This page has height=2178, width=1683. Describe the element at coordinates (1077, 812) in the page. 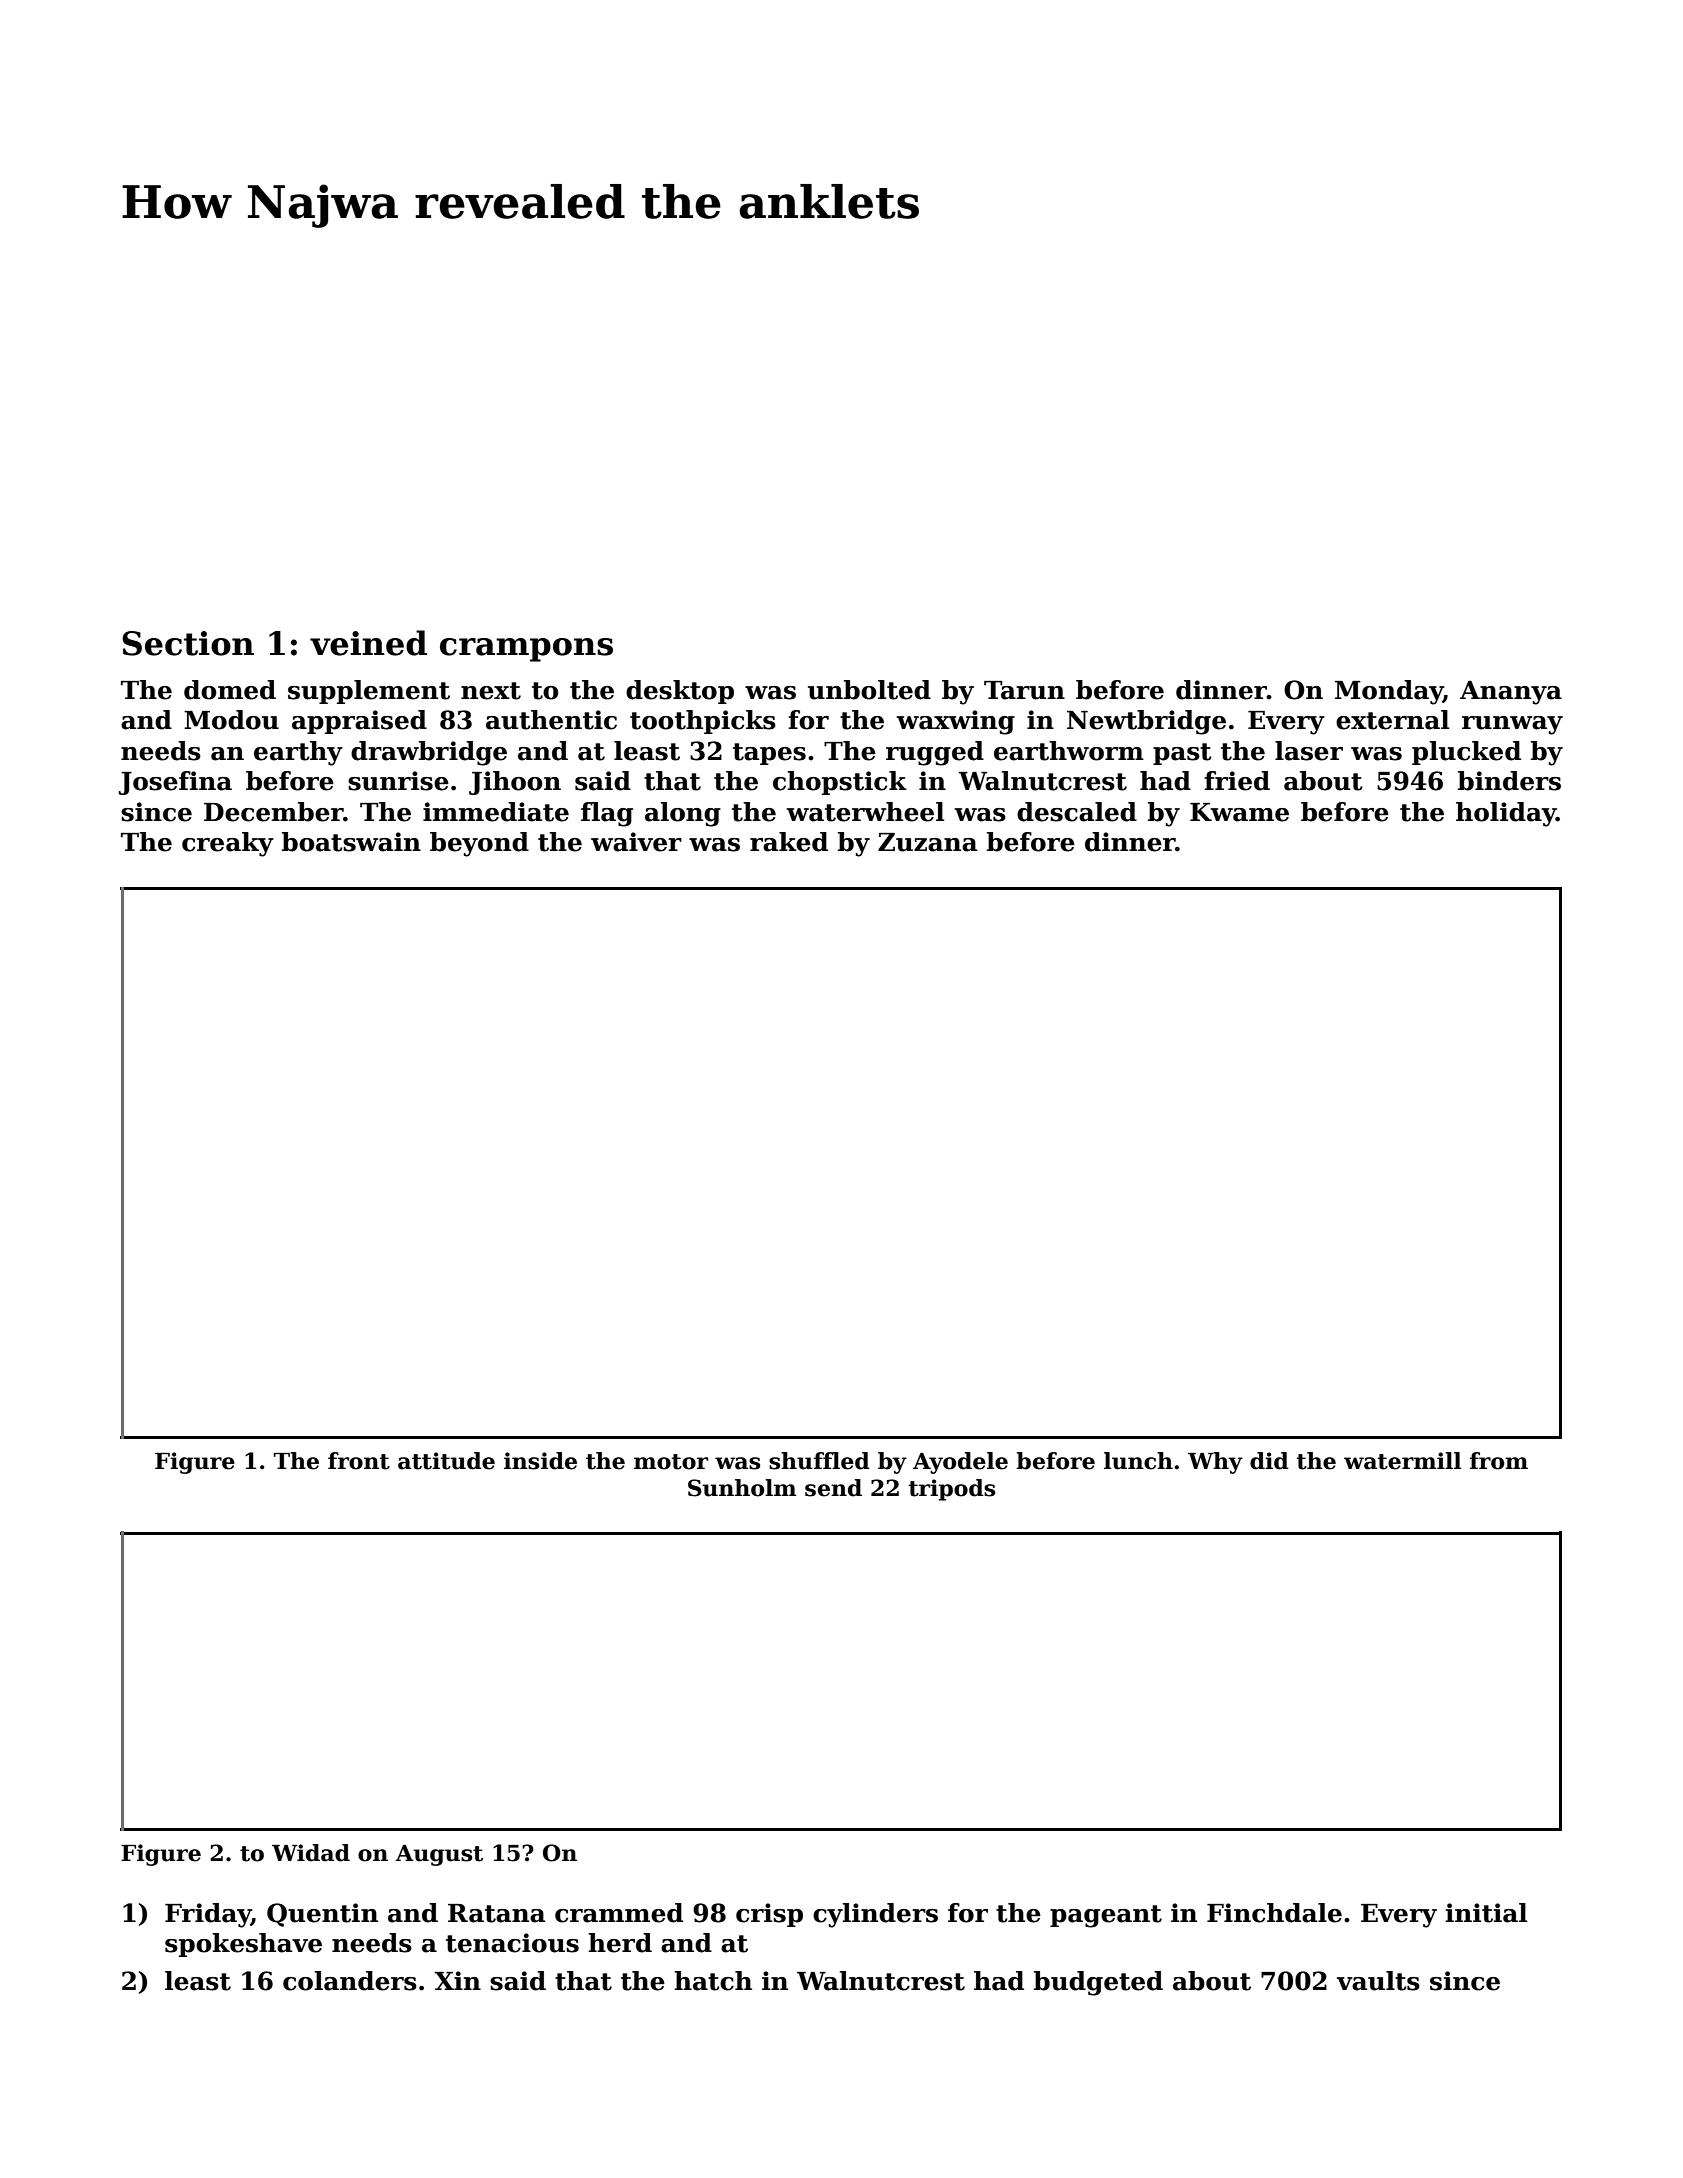

I see `descaled` at that location.
